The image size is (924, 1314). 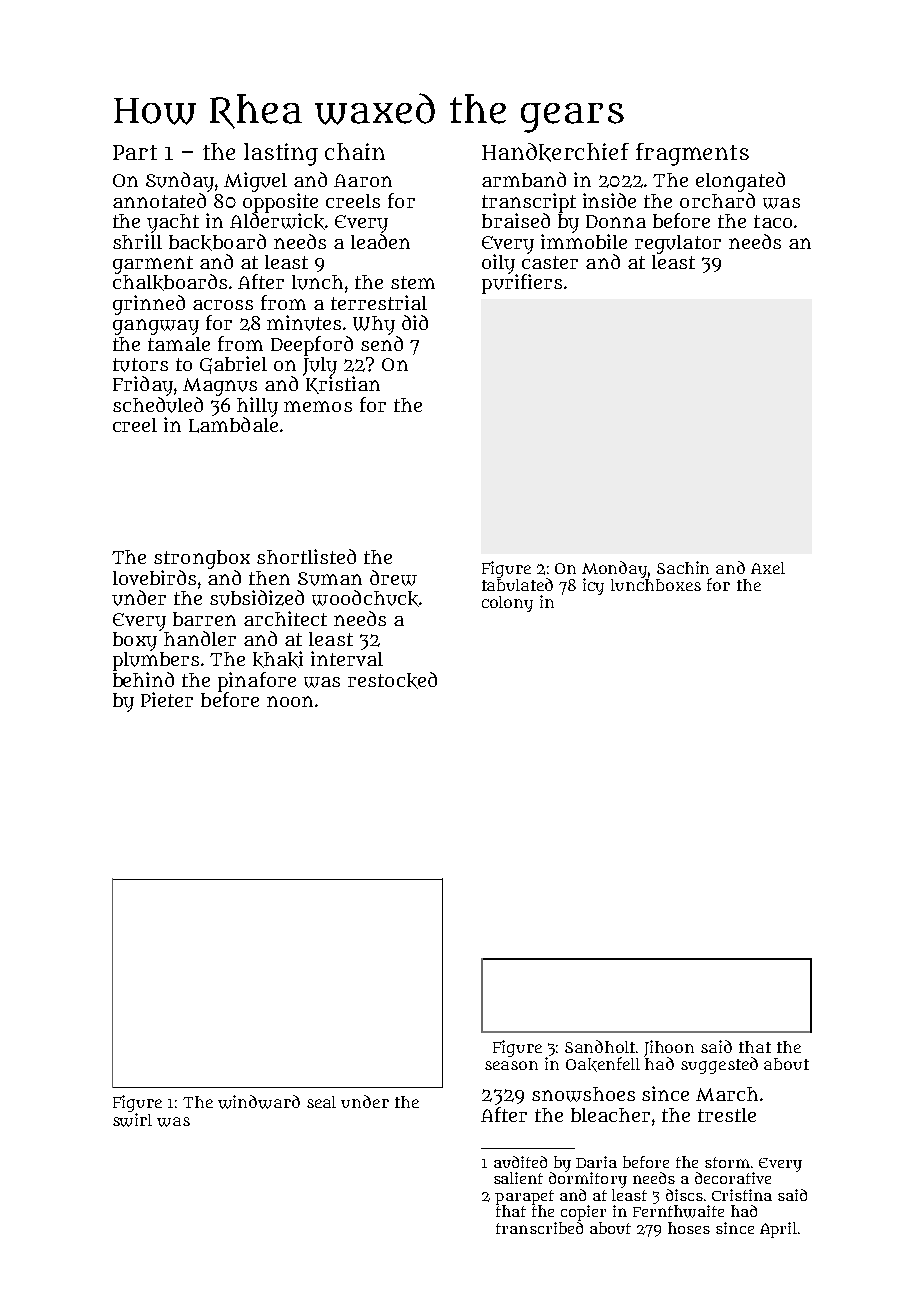 I want to click on restocked, so click(x=392, y=680).
